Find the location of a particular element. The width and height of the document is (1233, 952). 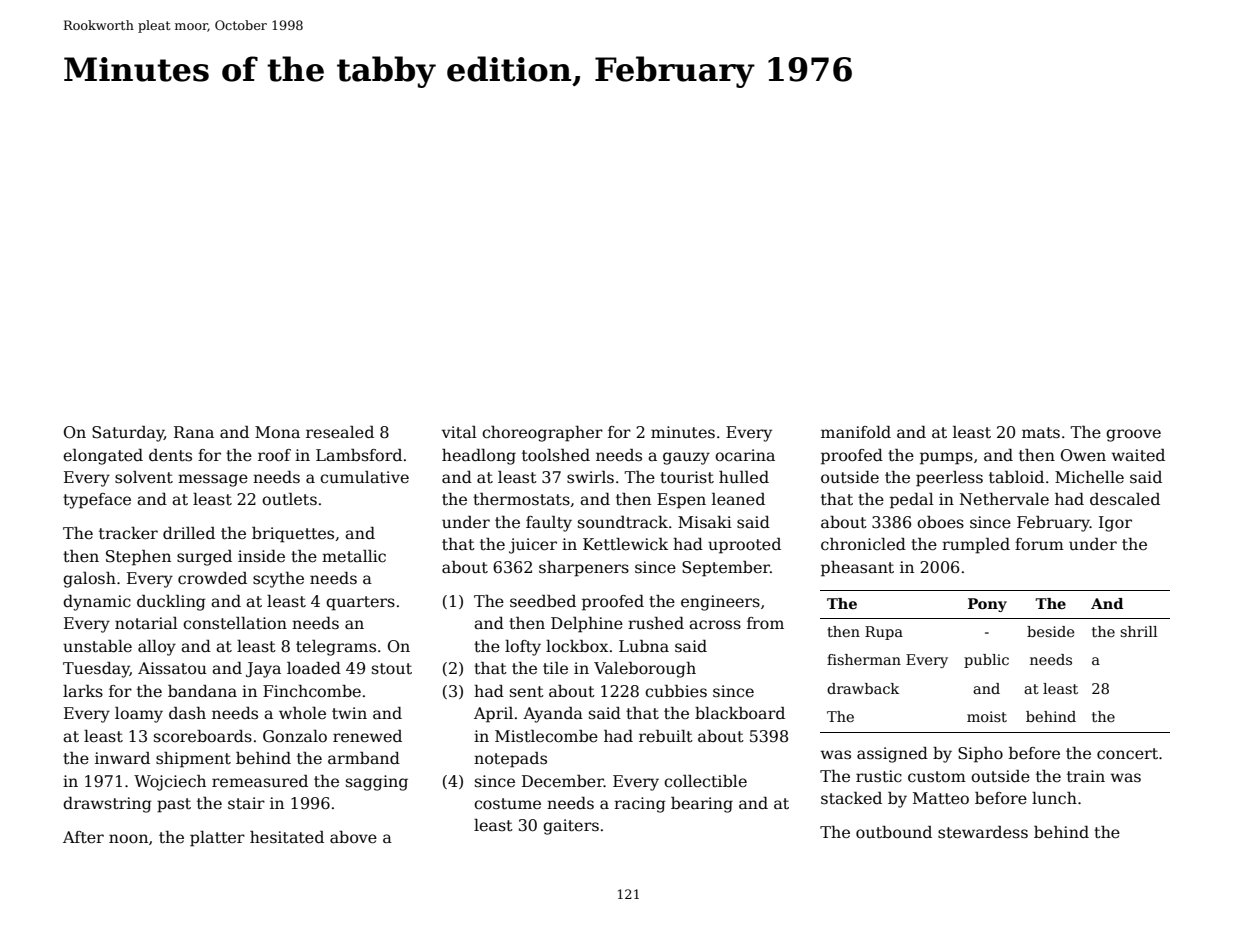

choreographer is located at coordinates (542, 434).
